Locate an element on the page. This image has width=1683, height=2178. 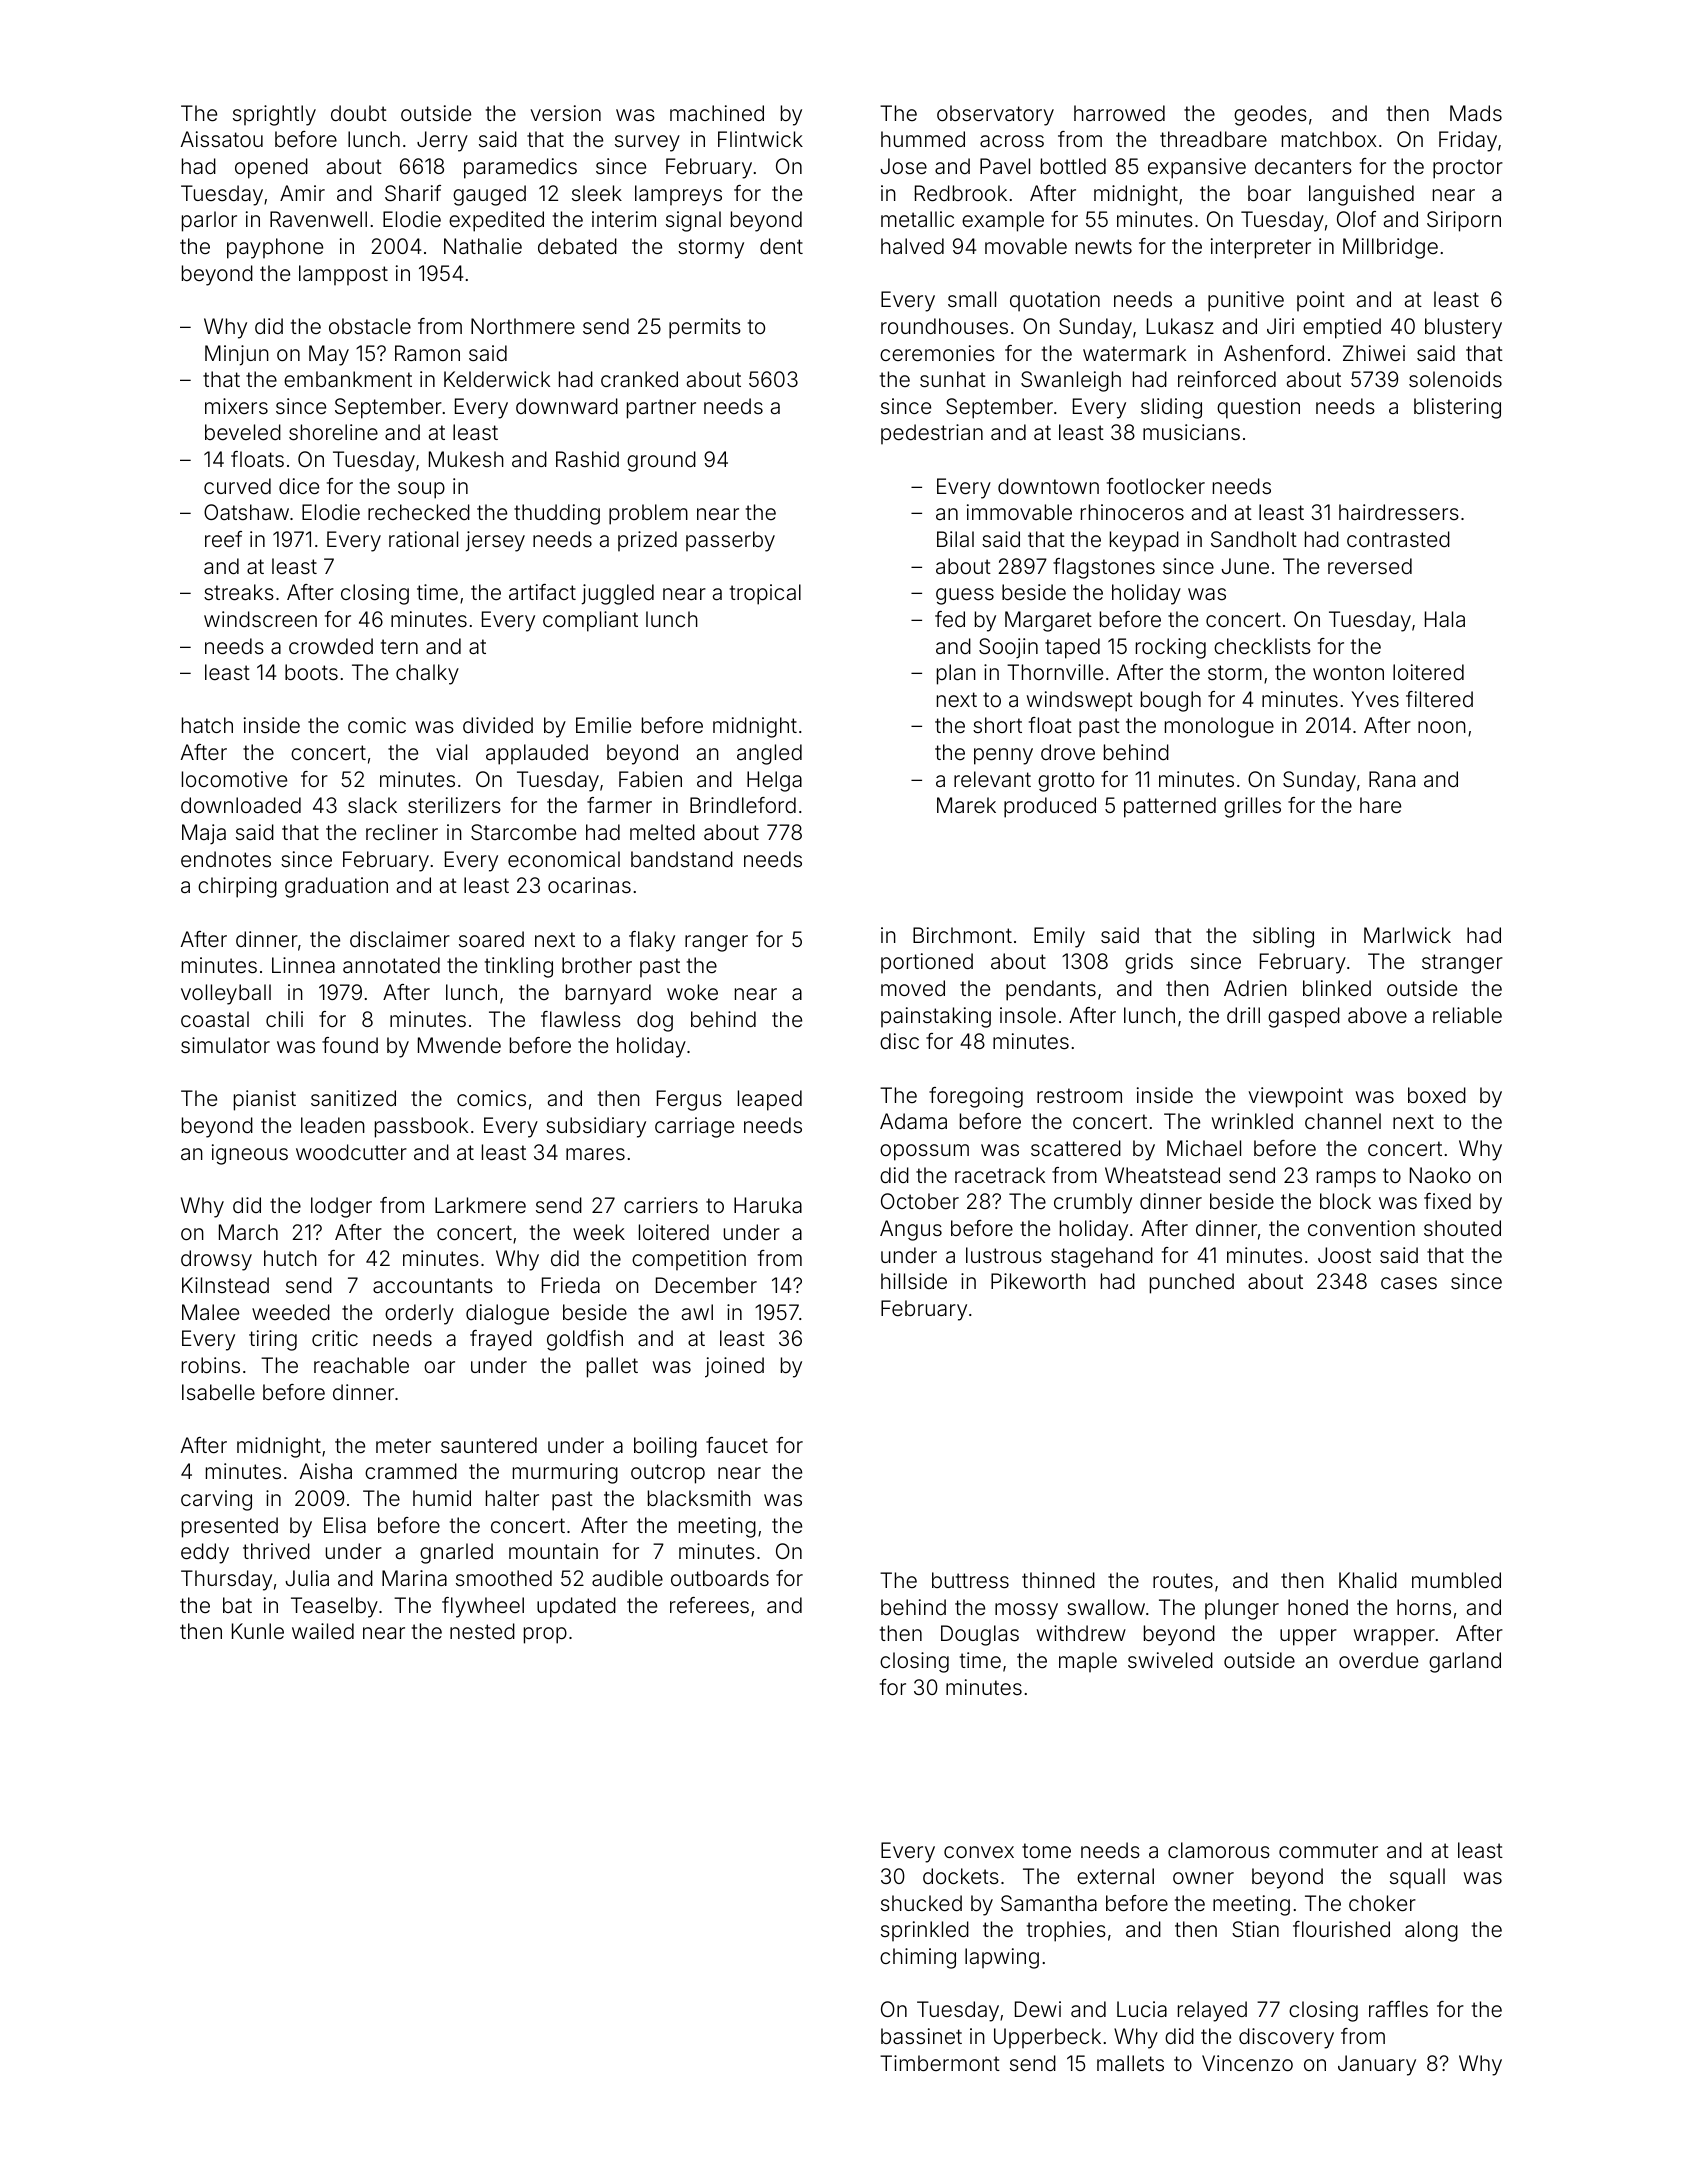
Frieda is located at coordinates (571, 1285).
